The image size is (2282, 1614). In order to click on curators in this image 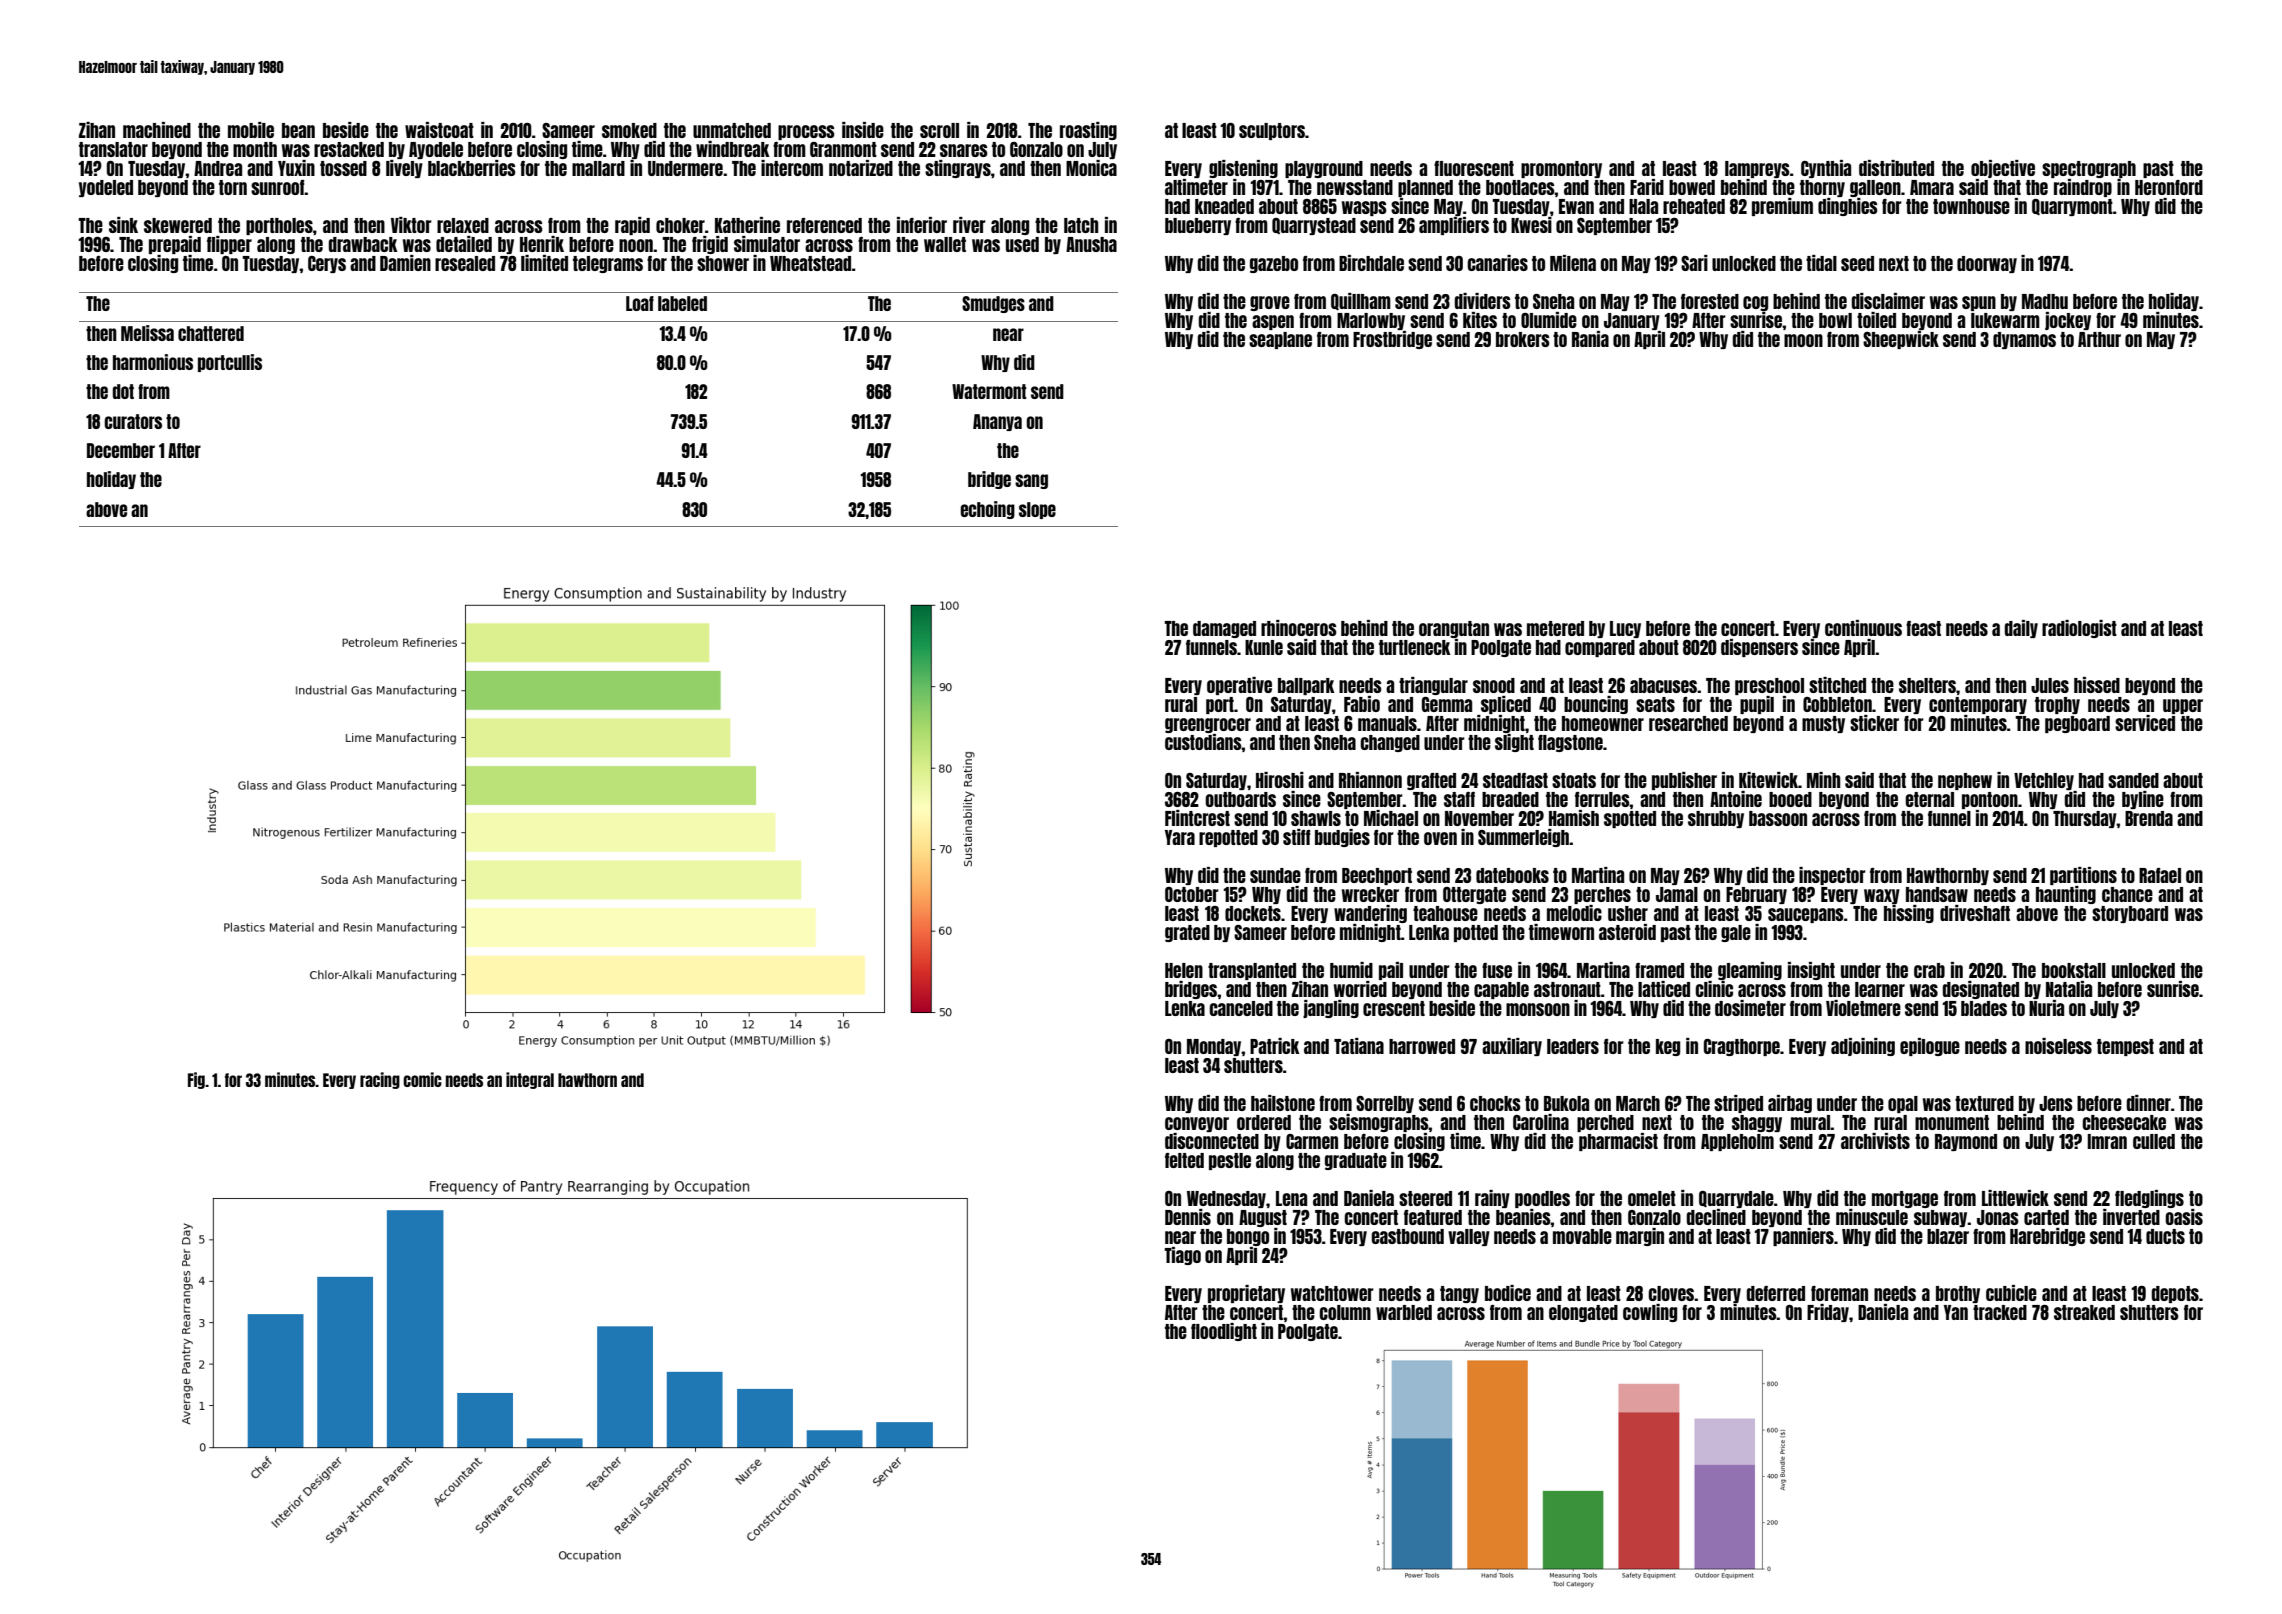, I will do `click(133, 421)`.
